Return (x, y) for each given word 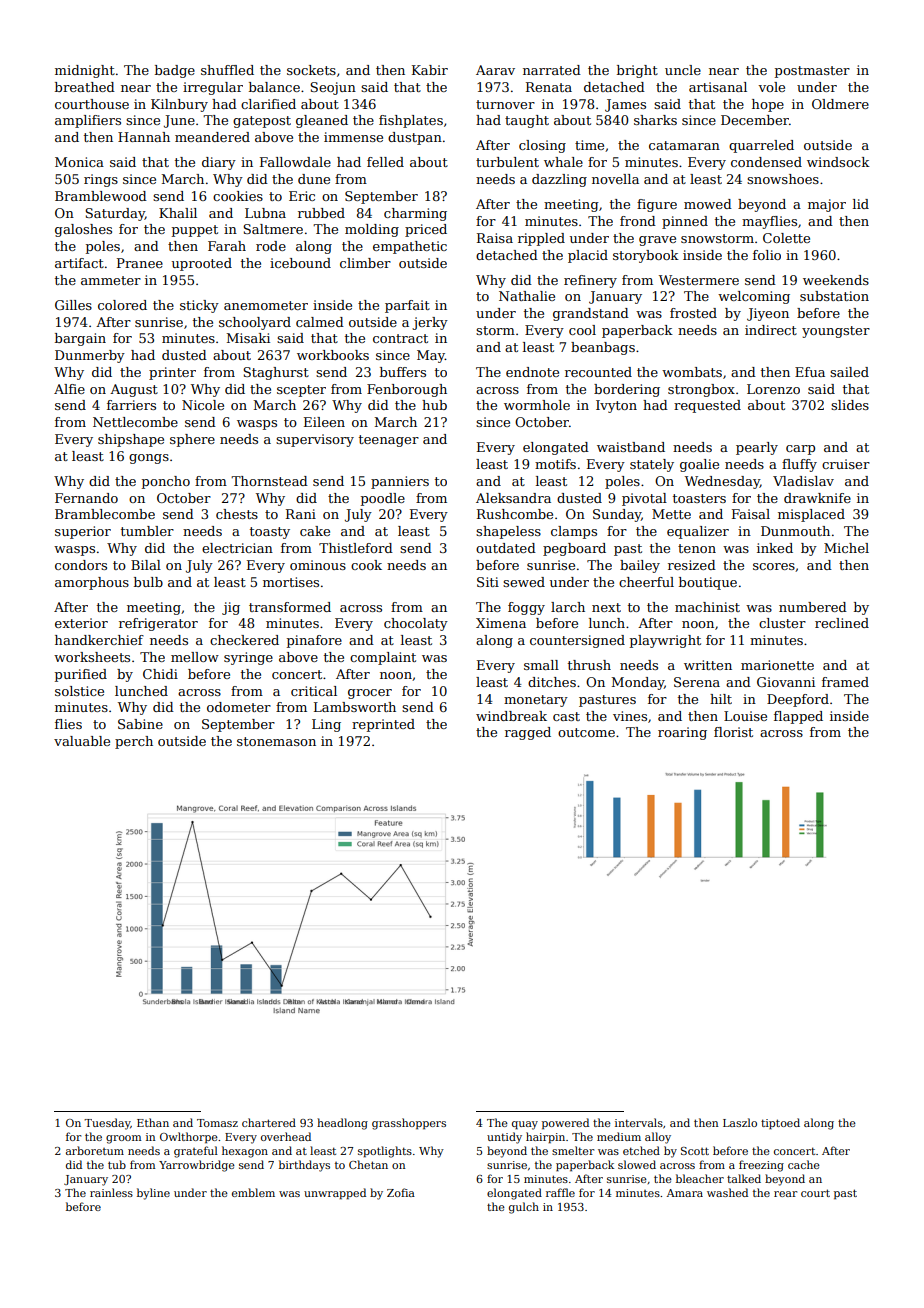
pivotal (644, 499)
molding (372, 230)
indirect (771, 330)
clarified (268, 104)
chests (237, 514)
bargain (80, 339)
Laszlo (740, 1122)
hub (434, 405)
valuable (82, 741)
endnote (532, 372)
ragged (528, 733)
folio (767, 255)
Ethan (153, 1122)
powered (565, 1124)
